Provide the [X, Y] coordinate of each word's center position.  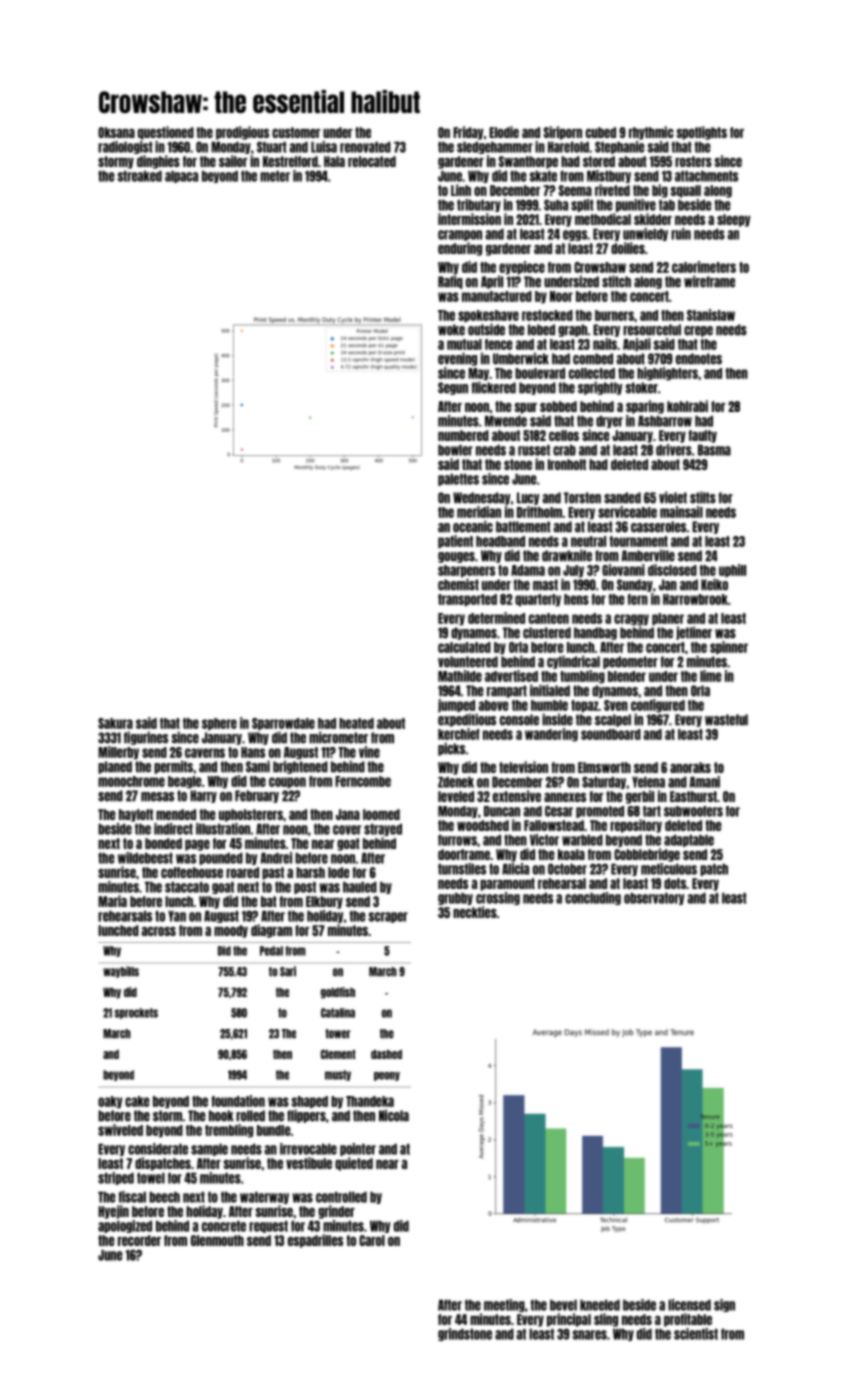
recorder [139, 1240]
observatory [654, 898]
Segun [453, 388]
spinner [729, 648]
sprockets [136, 1013]
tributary [479, 205]
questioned [166, 133]
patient [455, 542]
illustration [223, 829]
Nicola [394, 1115]
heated [356, 723]
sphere [219, 724]
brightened [300, 767]
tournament [638, 541]
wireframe [709, 281]
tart [652, 811]
